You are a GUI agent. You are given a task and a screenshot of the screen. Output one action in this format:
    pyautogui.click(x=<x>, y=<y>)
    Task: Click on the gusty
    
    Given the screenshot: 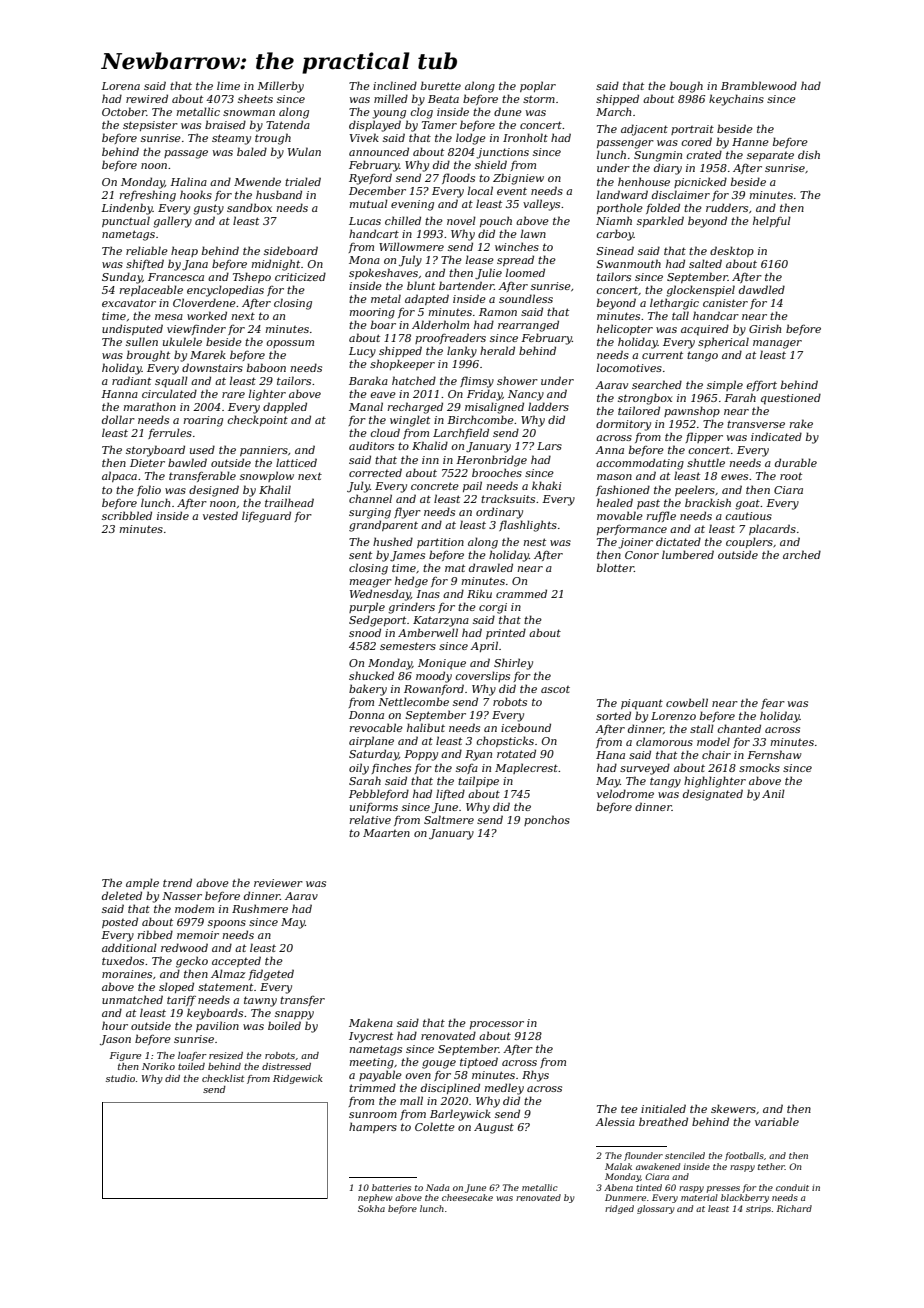 What is the action you would take?
    pyautogui.click(x=208, y=209)
